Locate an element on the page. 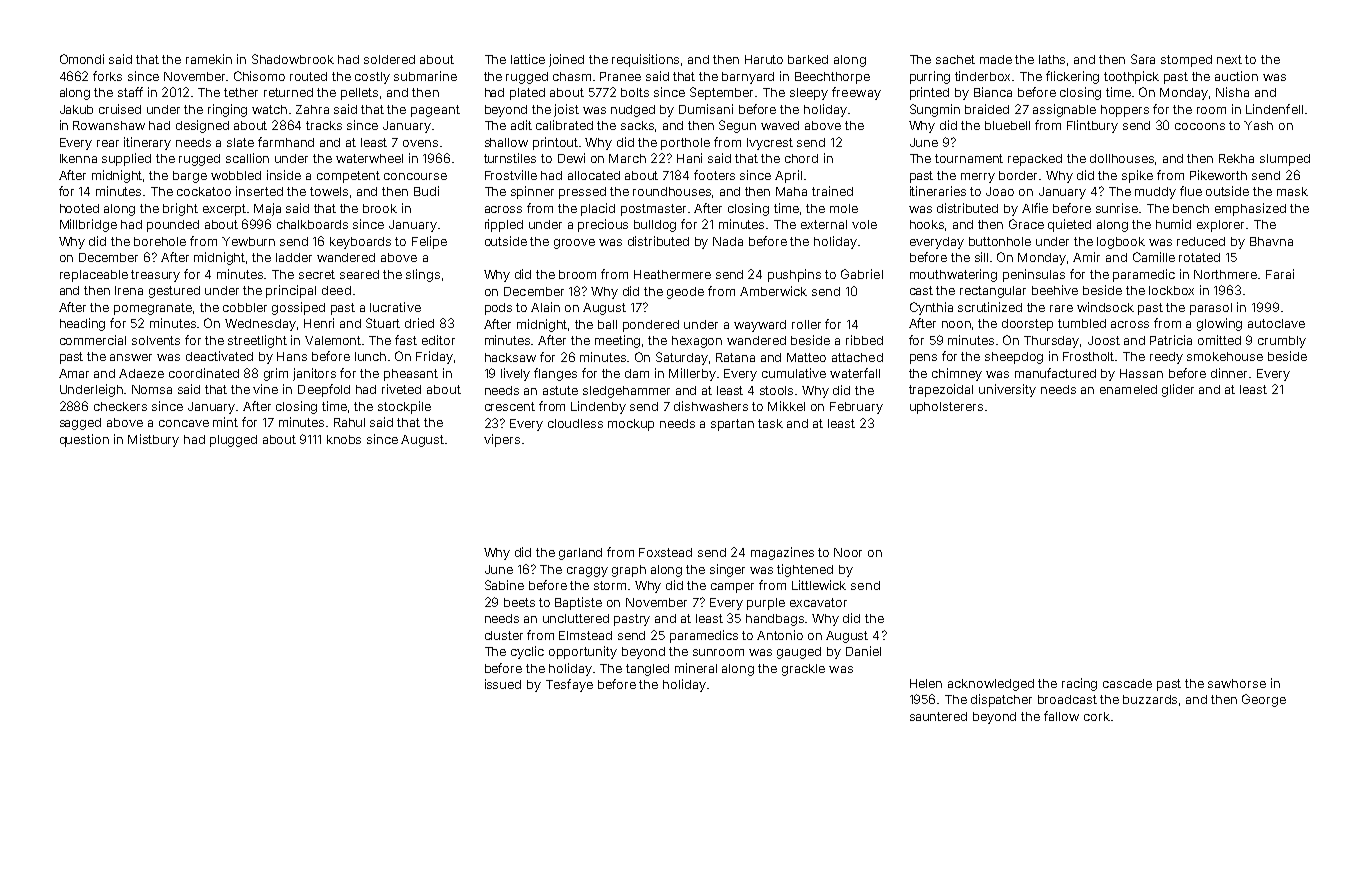 Image resolution: width=1372 pixels, height=887 pixels. garland is located at coordinates (580, 554).
